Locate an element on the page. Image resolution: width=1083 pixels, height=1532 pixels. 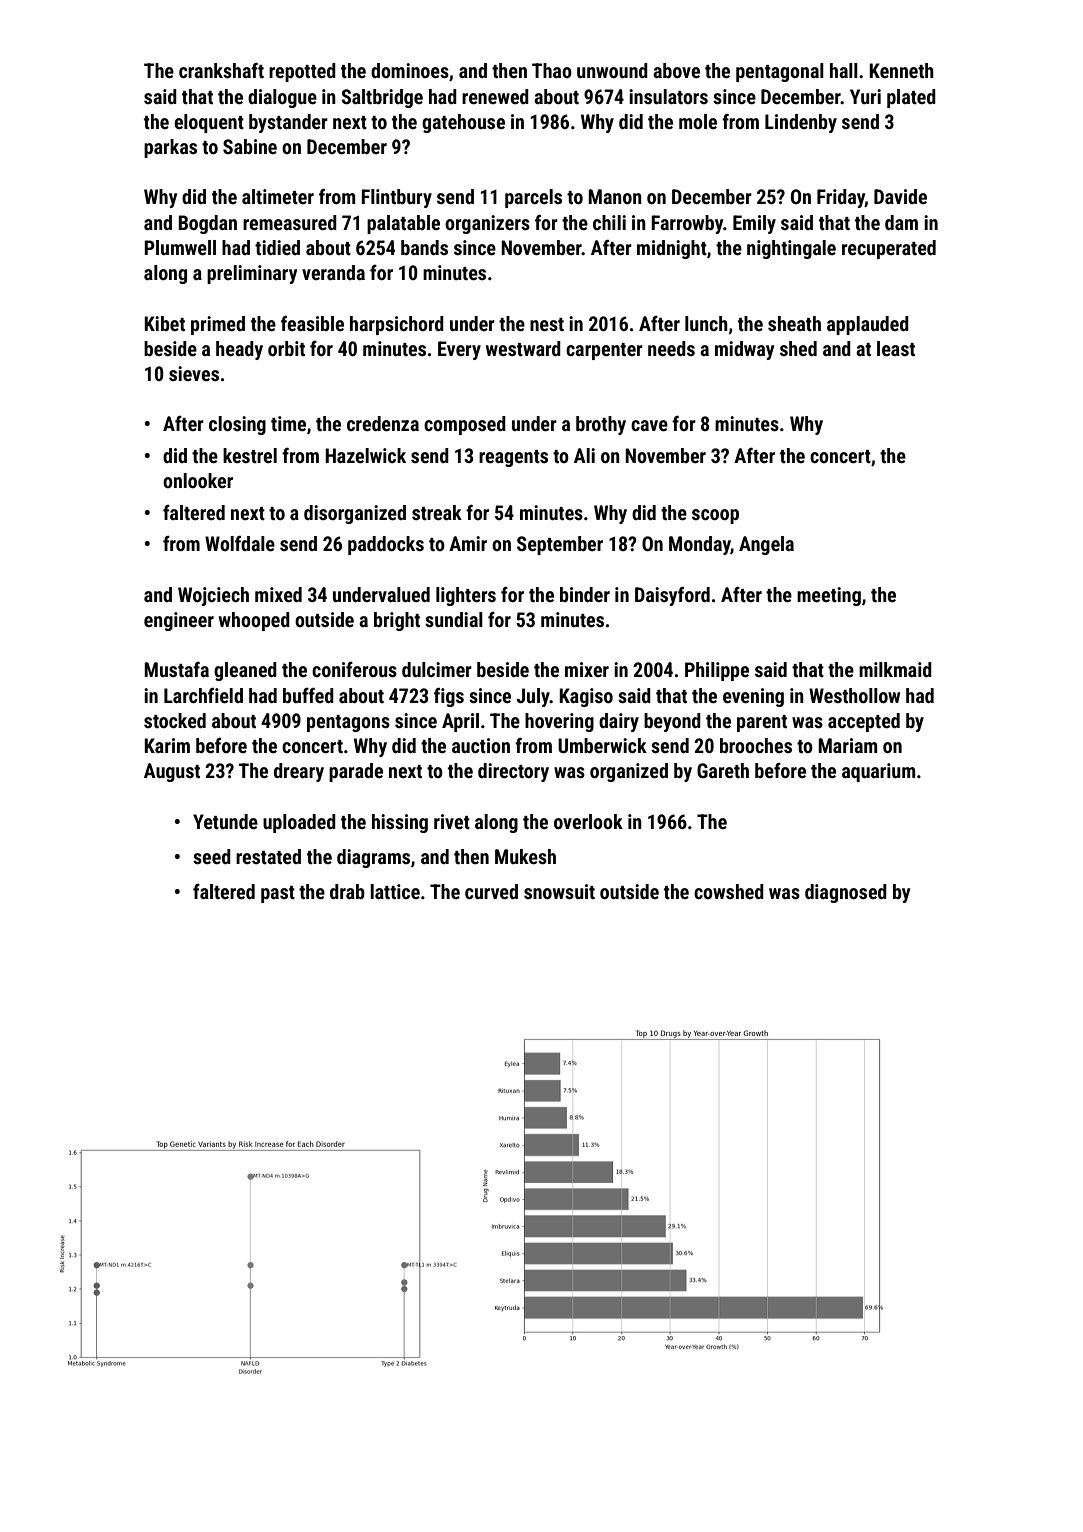
diagnosed is located at coordinates (846, 893).
